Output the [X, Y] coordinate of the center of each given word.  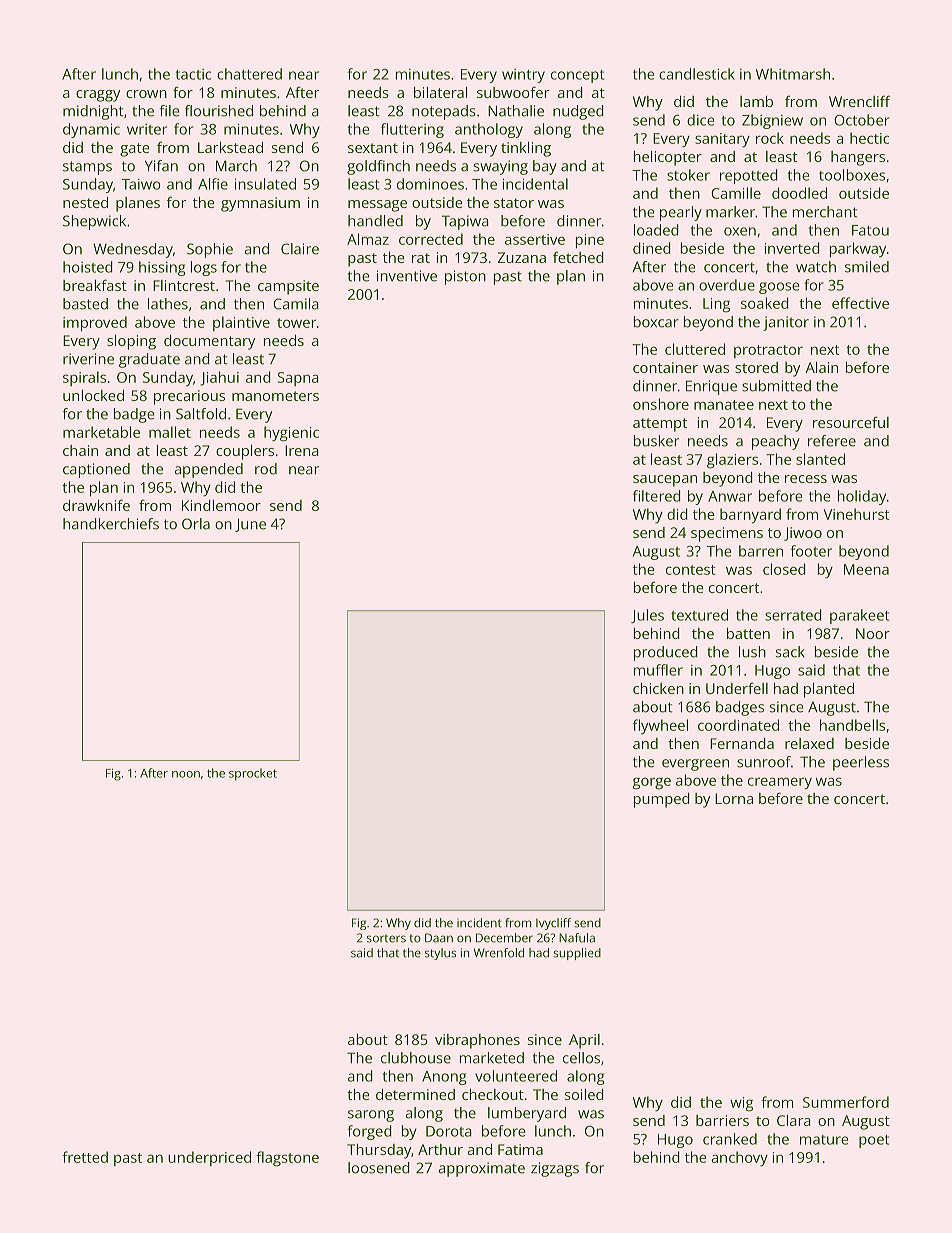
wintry [523, 76]
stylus [440, 954]
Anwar [730, 496]
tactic [193, 74]
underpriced [209, 1158]
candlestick [697, 74]
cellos [581, 1058]
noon [186, 774]
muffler [658, 670]
